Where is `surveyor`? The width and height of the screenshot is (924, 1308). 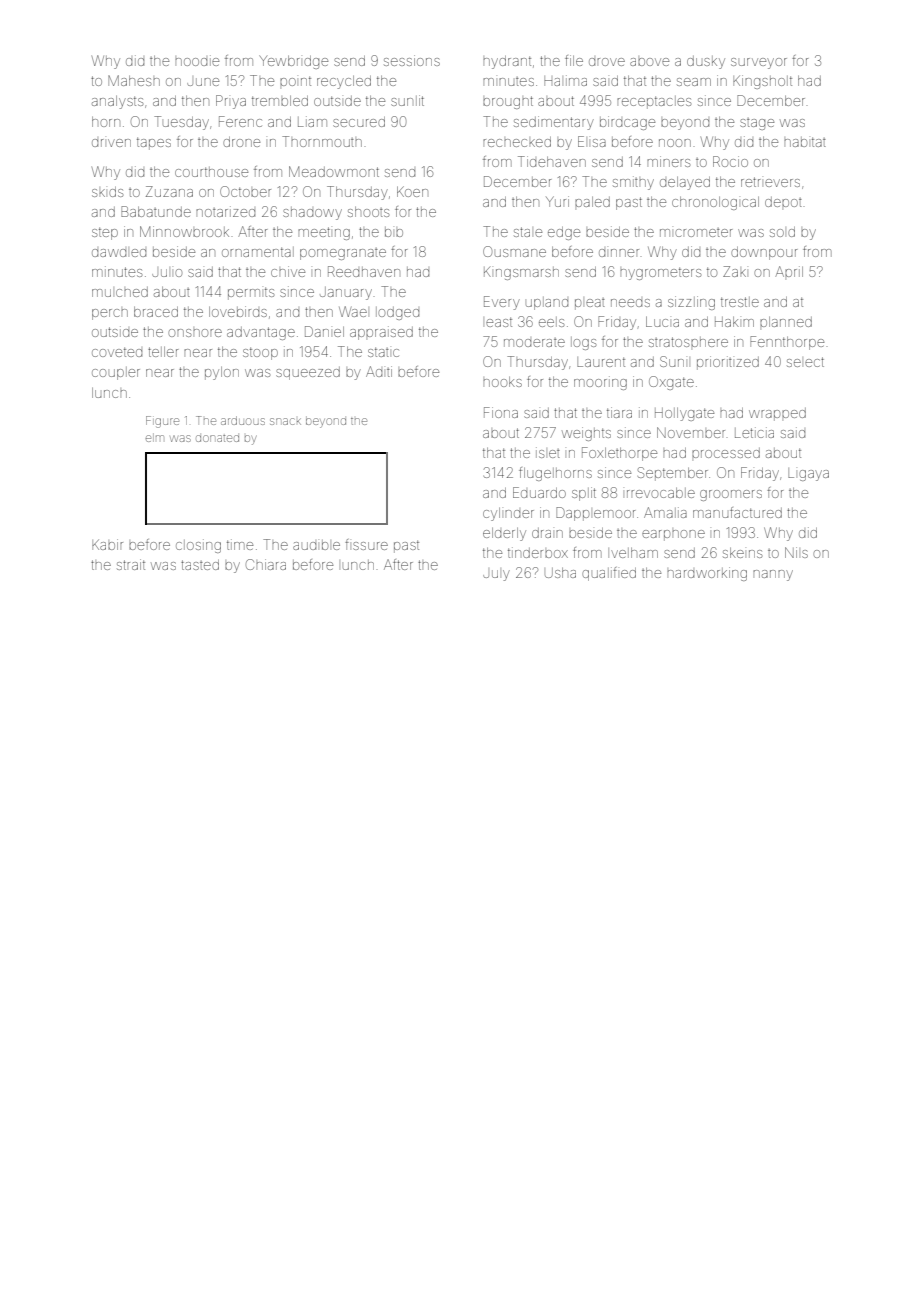 surveyor is located at coordinates (759, 63).
